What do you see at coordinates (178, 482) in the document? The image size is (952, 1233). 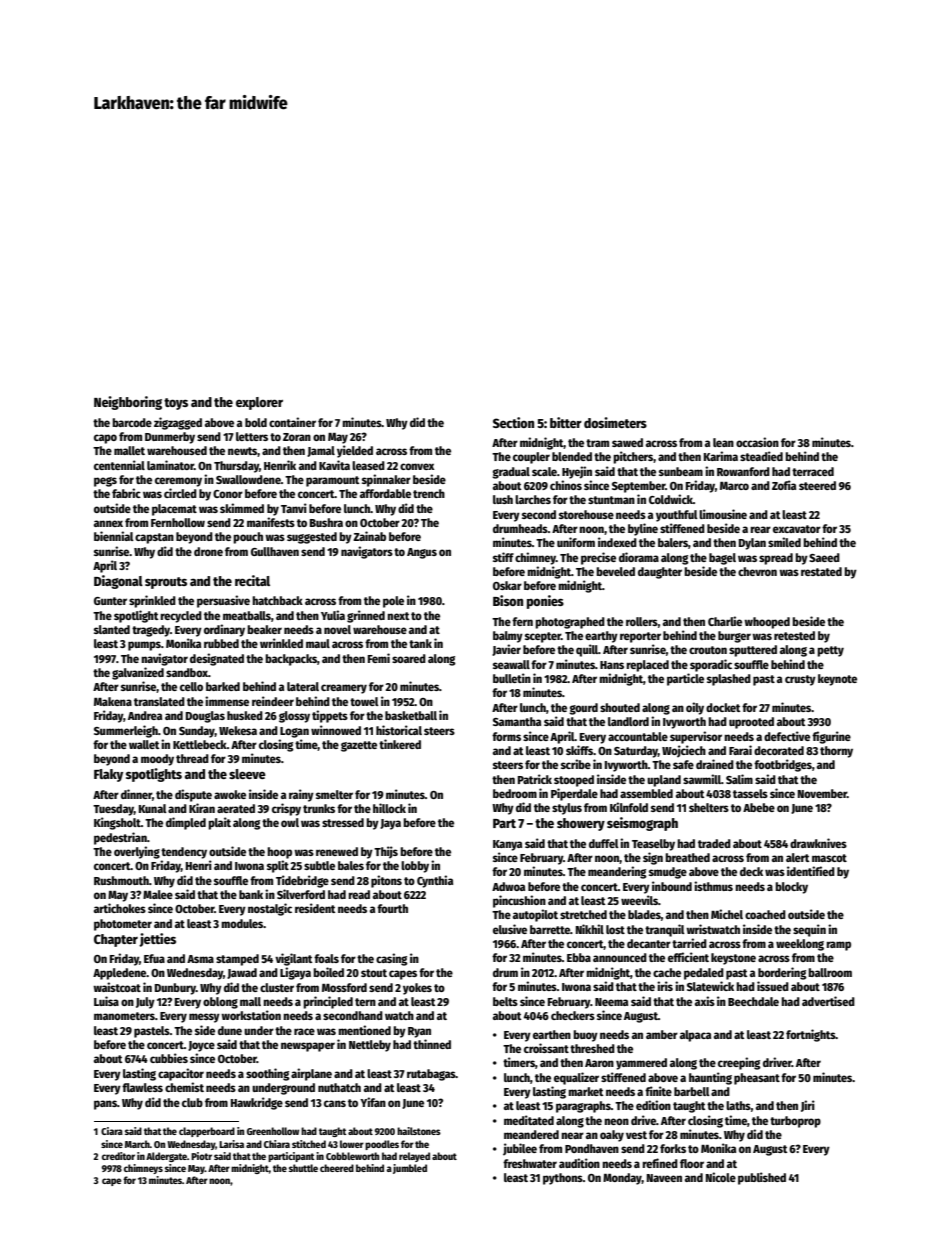 I see `ceremony` at bounding box center [178, 482].
